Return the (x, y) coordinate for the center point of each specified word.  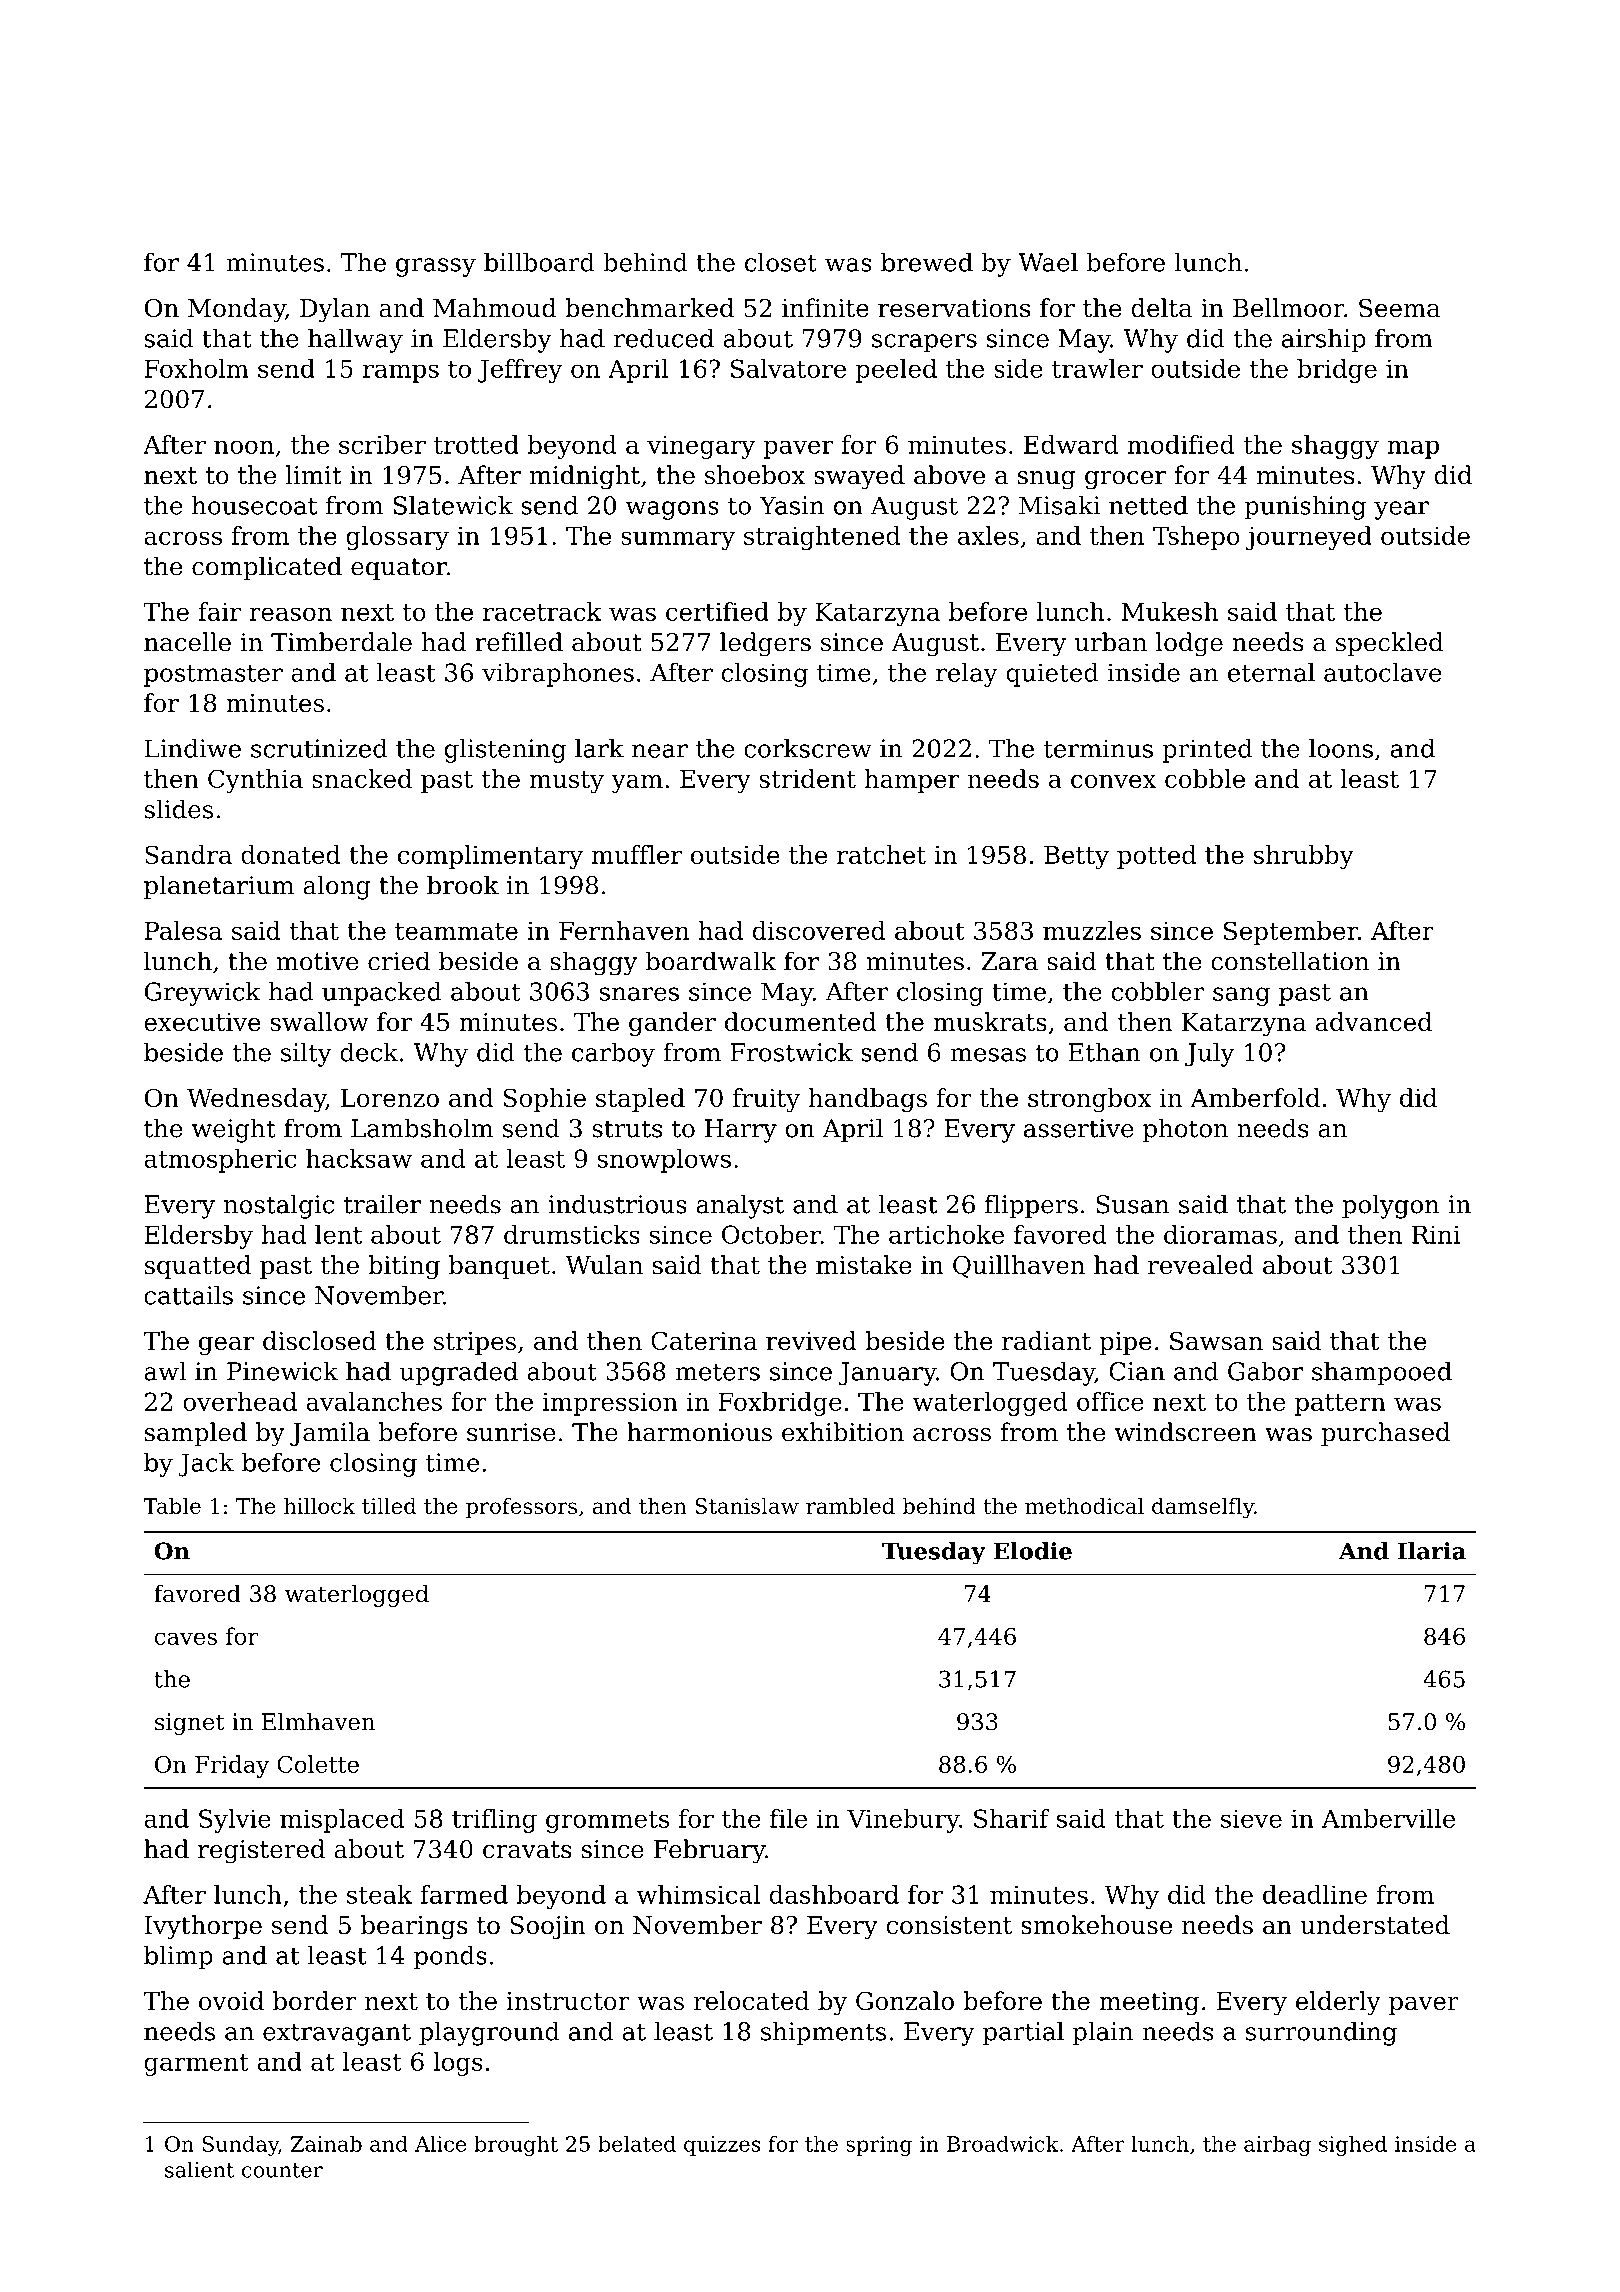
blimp (178, 1957)
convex (1113, 781)
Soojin (548, 1928)
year (1401, 510)
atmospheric (220, 1161)
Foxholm (197, 368)
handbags (867, 1100)
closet (781, 262)
